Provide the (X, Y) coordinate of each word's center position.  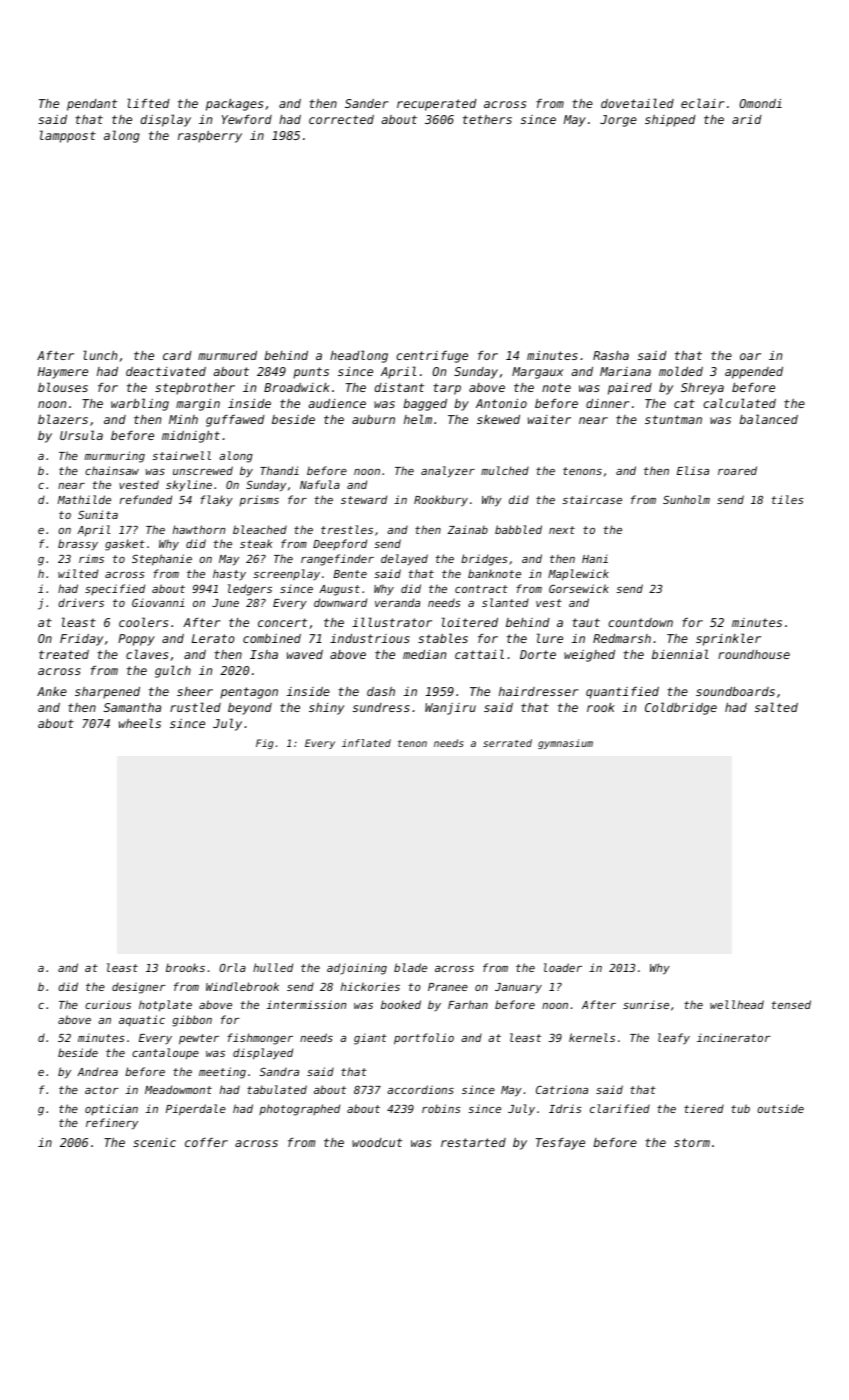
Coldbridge (681, 708)
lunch (100, 355)
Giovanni (158, 602)
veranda (397, 602)
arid (747, 119)
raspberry (210, 137)
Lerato (213, 638)
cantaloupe (165, 1053)
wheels (140, 723)
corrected (341, 119)
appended (754, 373)
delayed (404, 559)
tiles (788, 499)
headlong (359, 356)
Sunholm (686, 499)
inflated (366, 743)
